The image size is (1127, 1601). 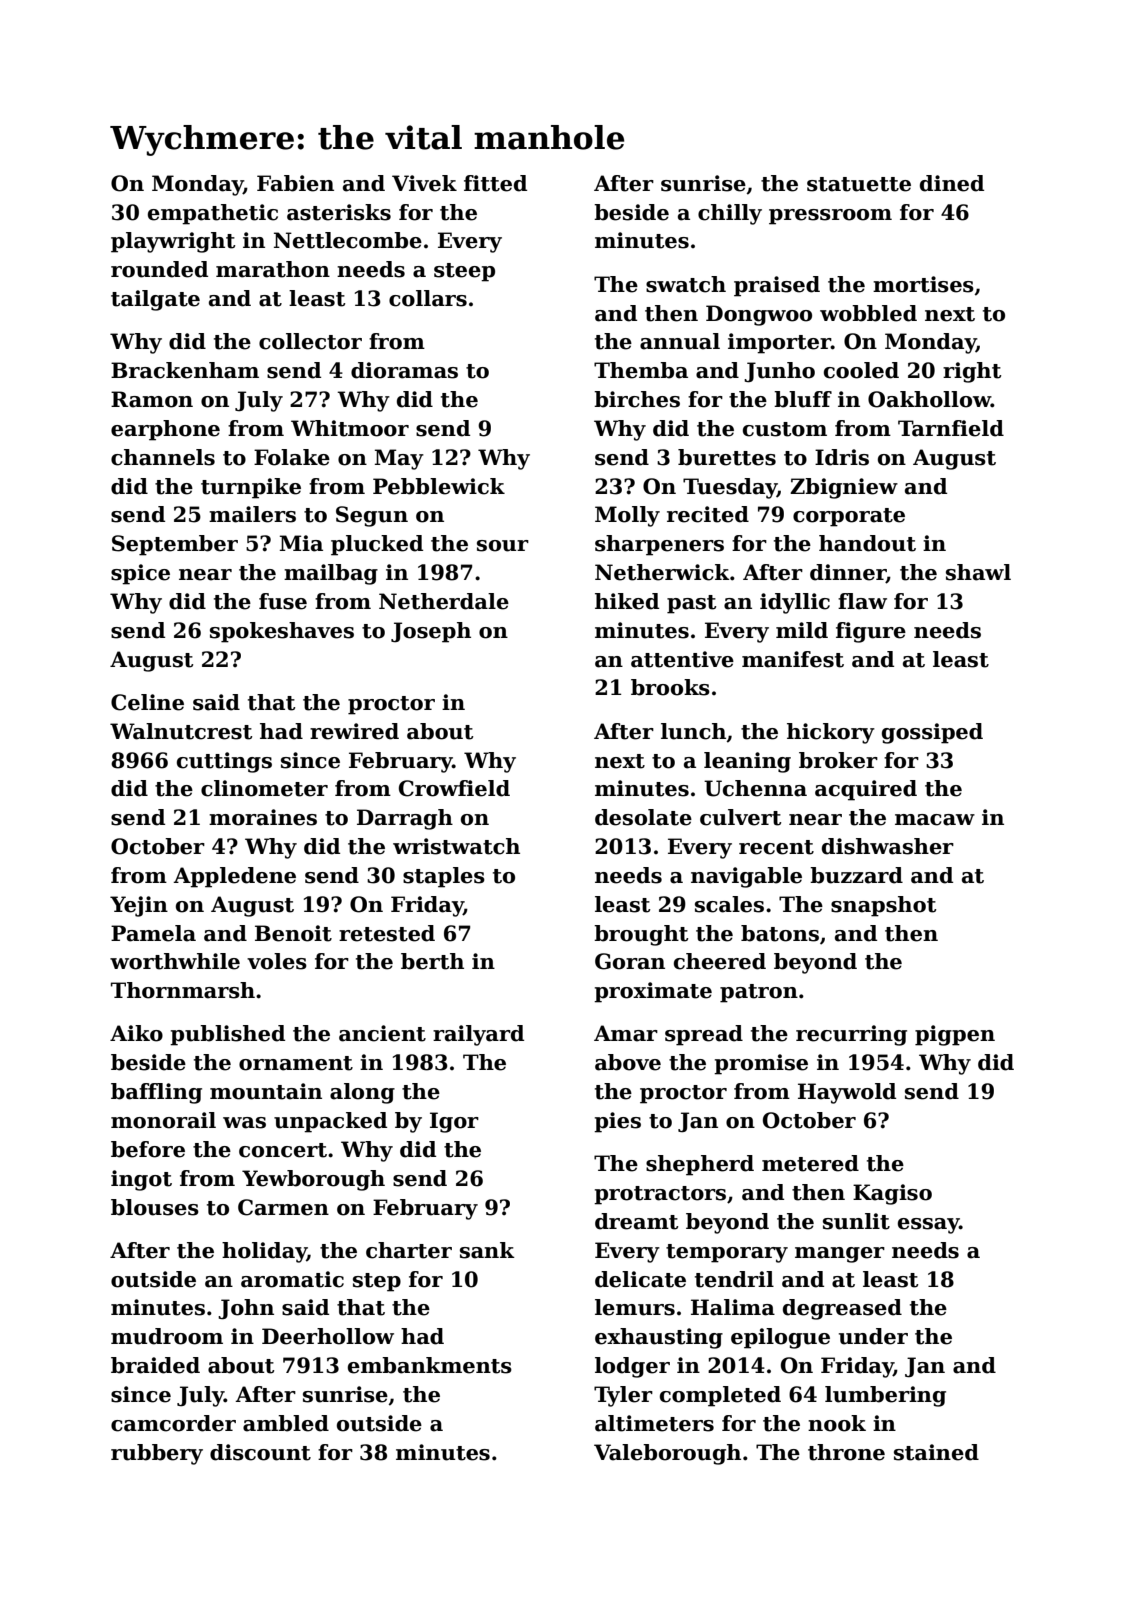 I want to click on degreased, so click(x=842, y=1309).
